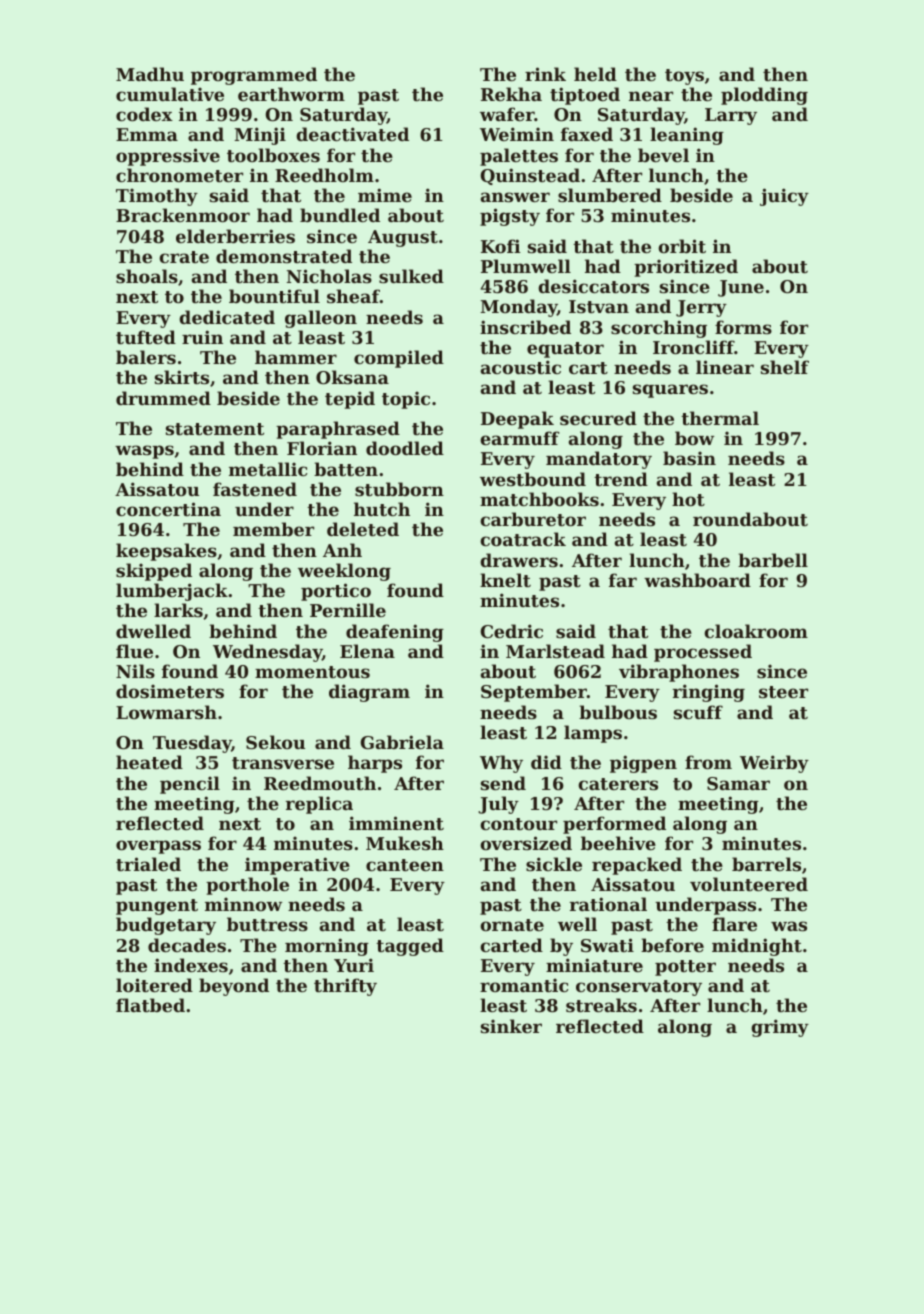 The width and height of the page is (924, 1314). I want to click on concertina, so click(168, 509).
